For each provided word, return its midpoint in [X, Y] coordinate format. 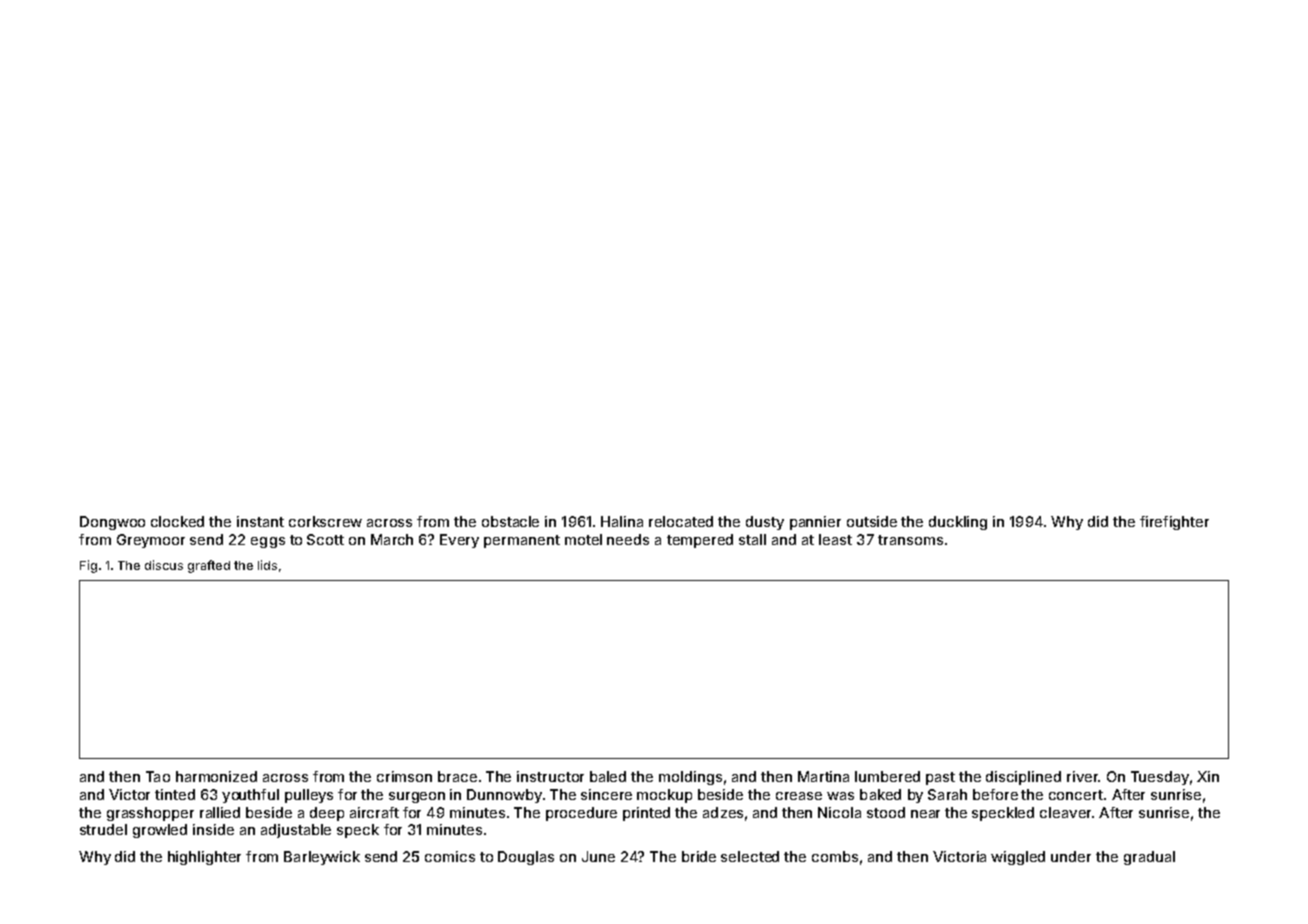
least [835, 539]
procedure [581, 814]
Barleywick [322, 858]
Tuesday [1160, 778]
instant [260, 521]
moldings [690, 778]
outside [872, 521]
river [1082, 776]
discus [164, 565]
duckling [958, 523]
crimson [404, 776]
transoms [910, 540]
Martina [823, 776]
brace [457, 776]
